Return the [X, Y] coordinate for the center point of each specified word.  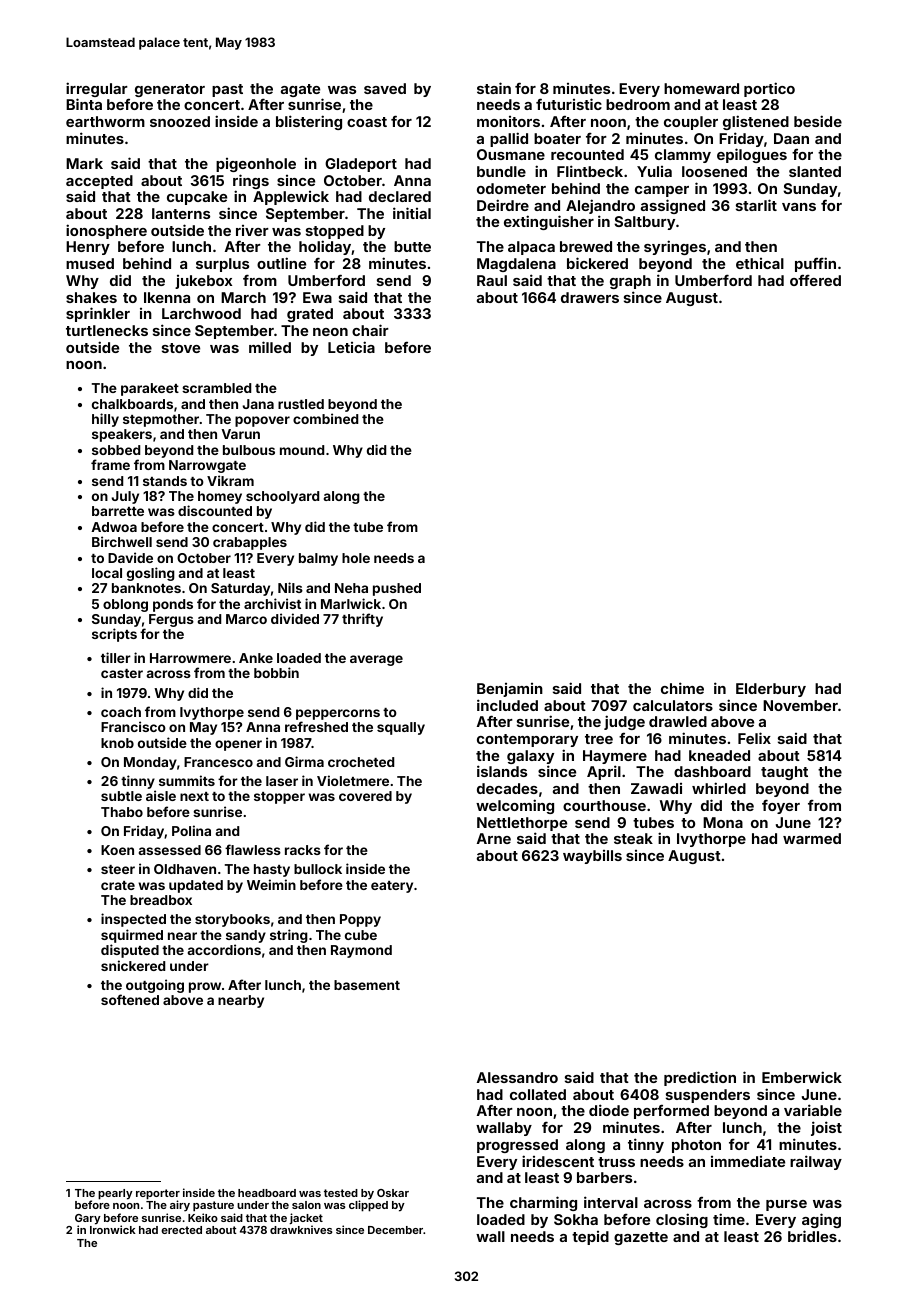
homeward [701, 88]
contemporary [527, 740]
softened [130, 999]
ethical [760, 263]
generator [170, 90]
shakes [91, 297]
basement [367, 985]
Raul [492, 280]
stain [494, 88]
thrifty [362, 620]
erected [181, 1230]
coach [121, 712]
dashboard [712, 771]
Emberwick [802, 1077]
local [107, 573]
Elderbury [771, 690]
